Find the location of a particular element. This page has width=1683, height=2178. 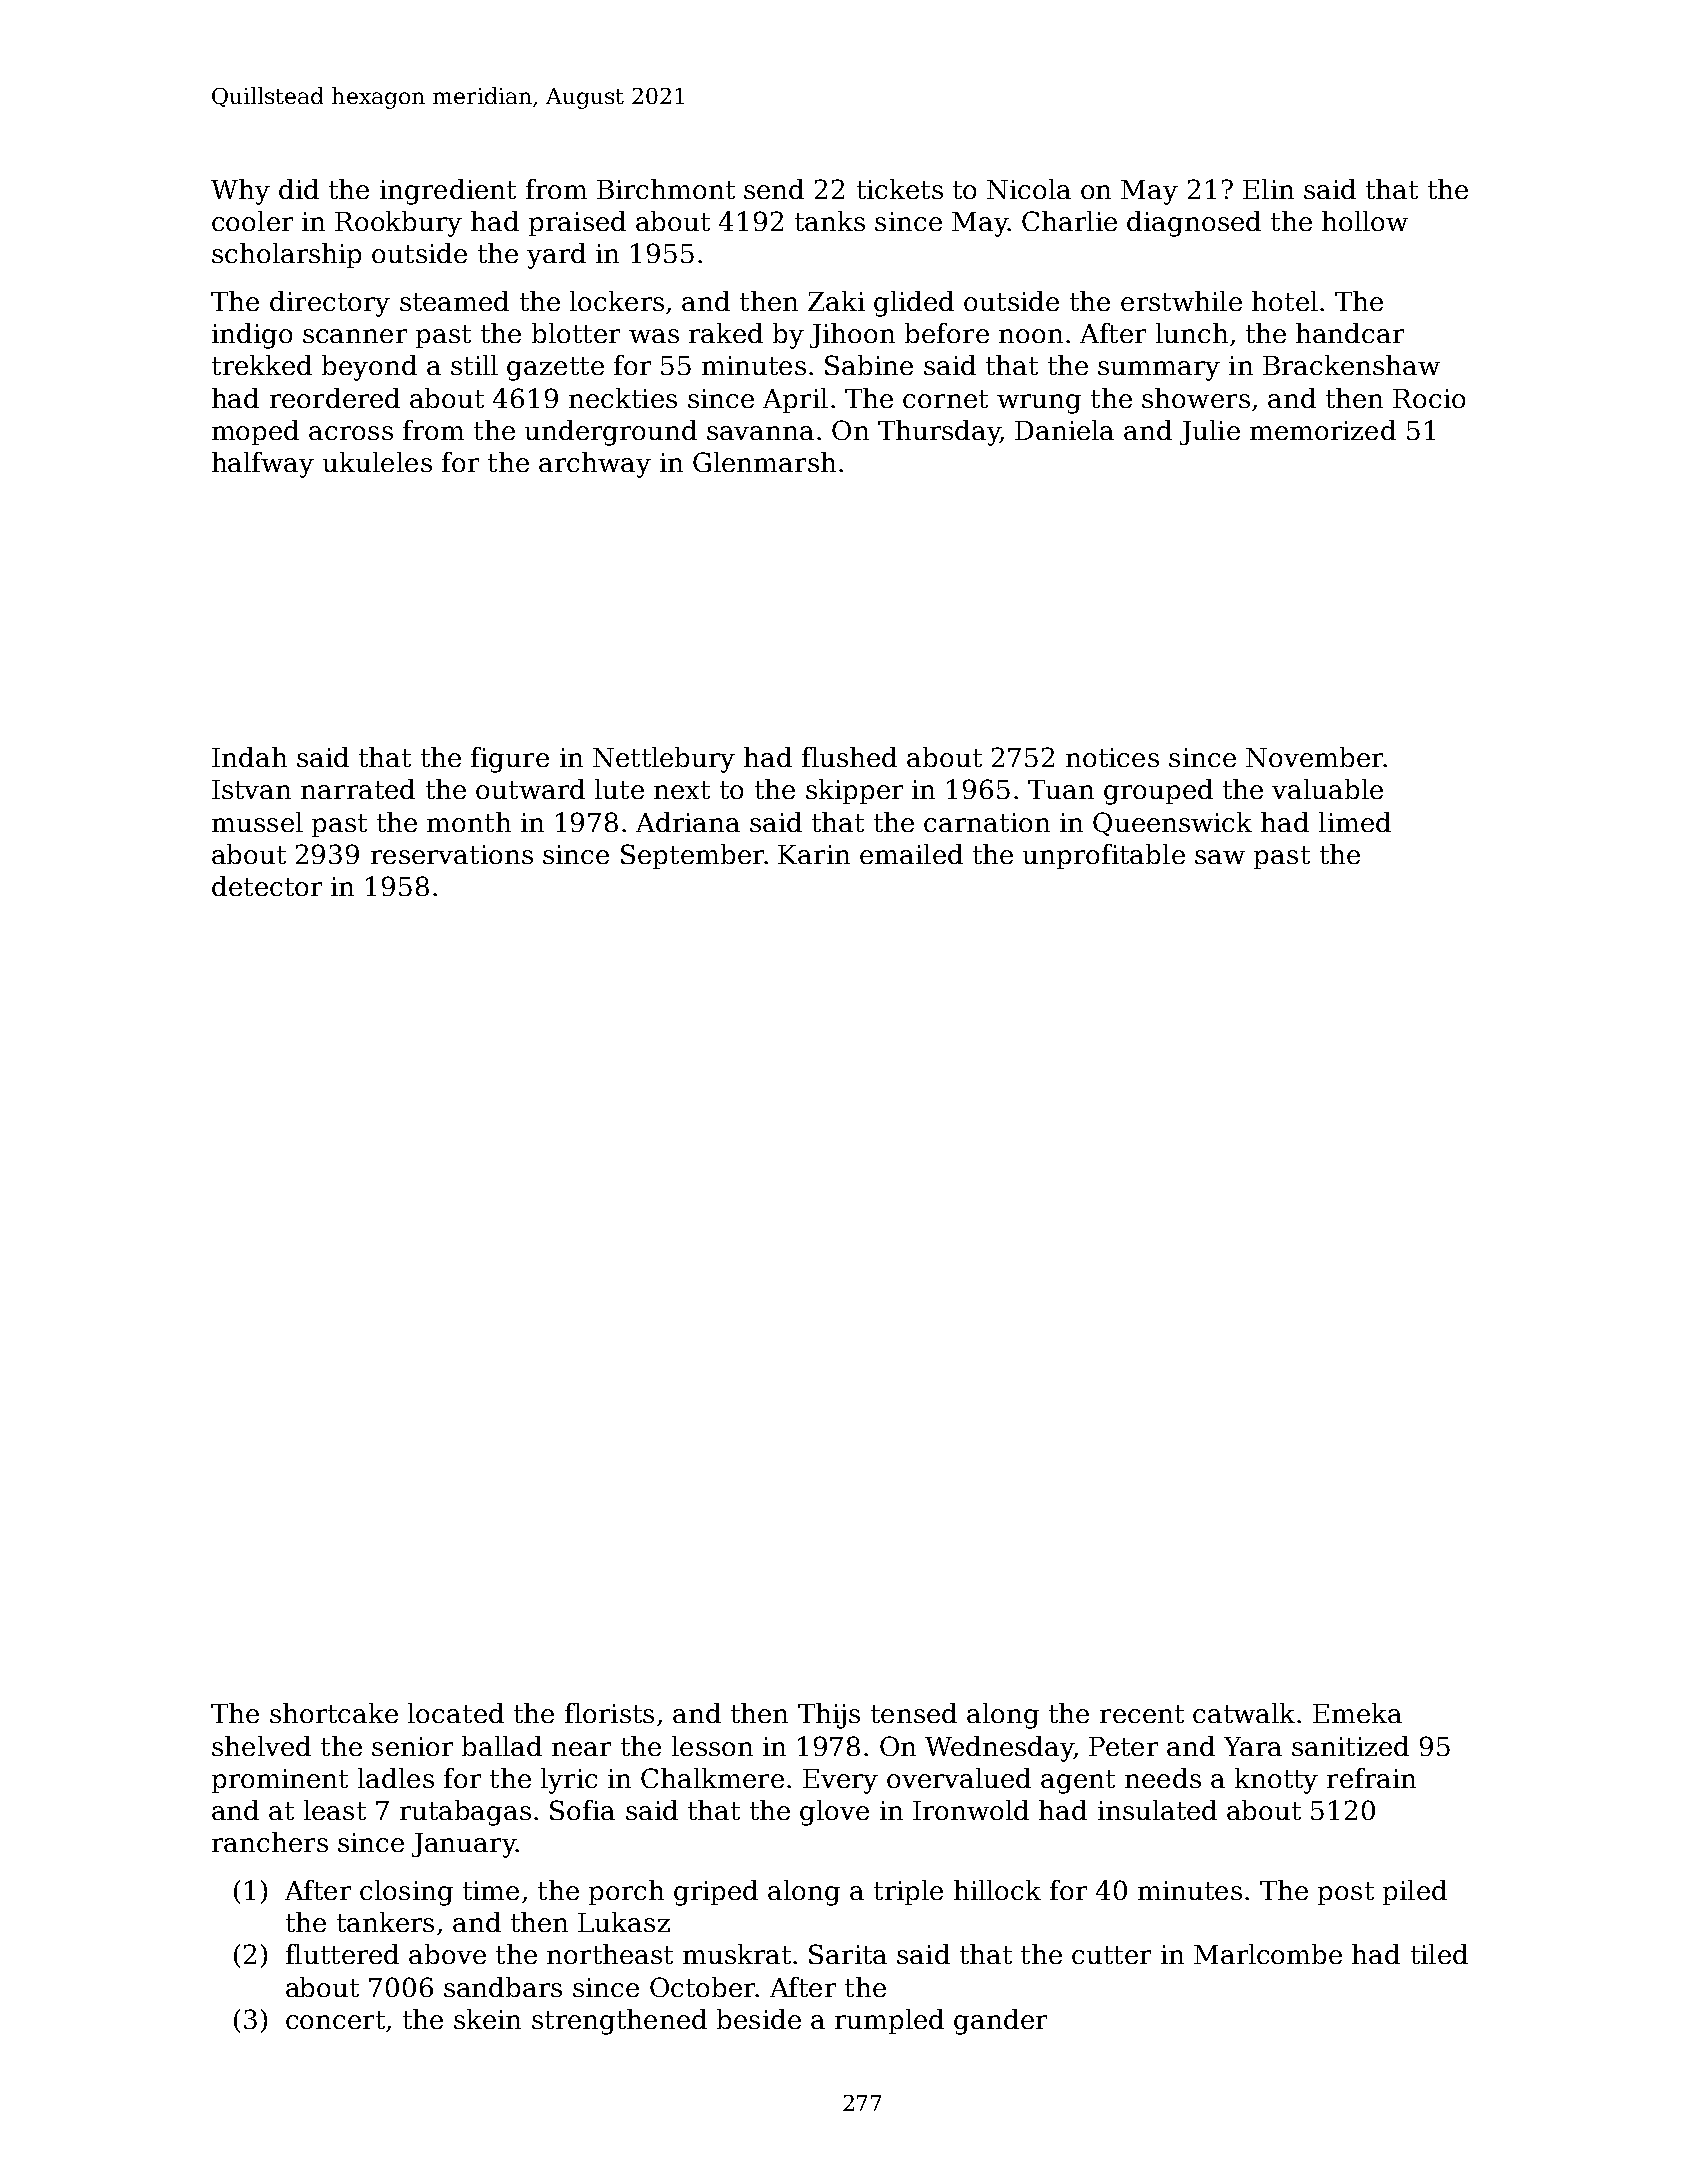

tickets is located at coordinates (900, 189).
